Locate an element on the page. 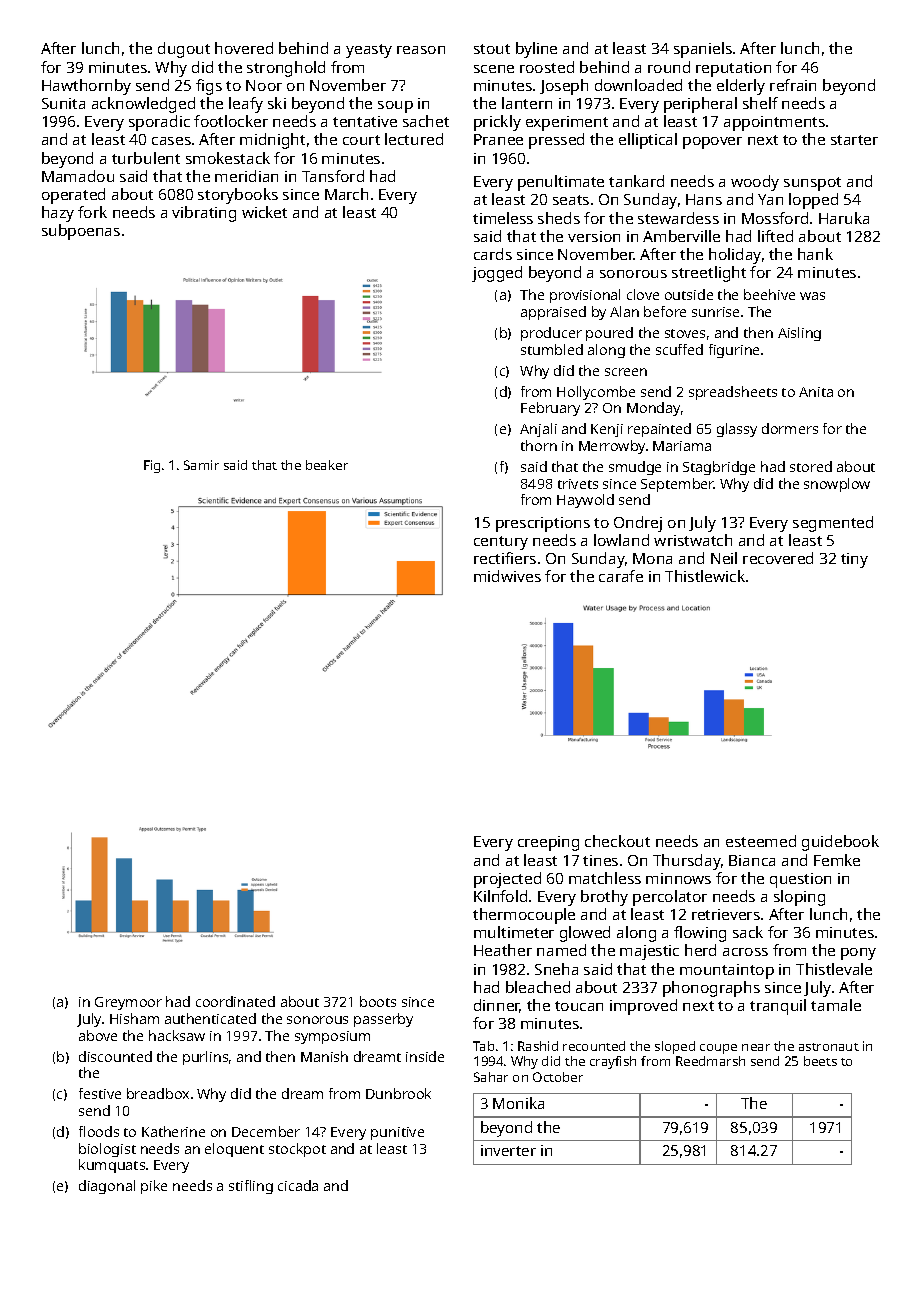  Greymoor is located at coordinates (128, 1003).
